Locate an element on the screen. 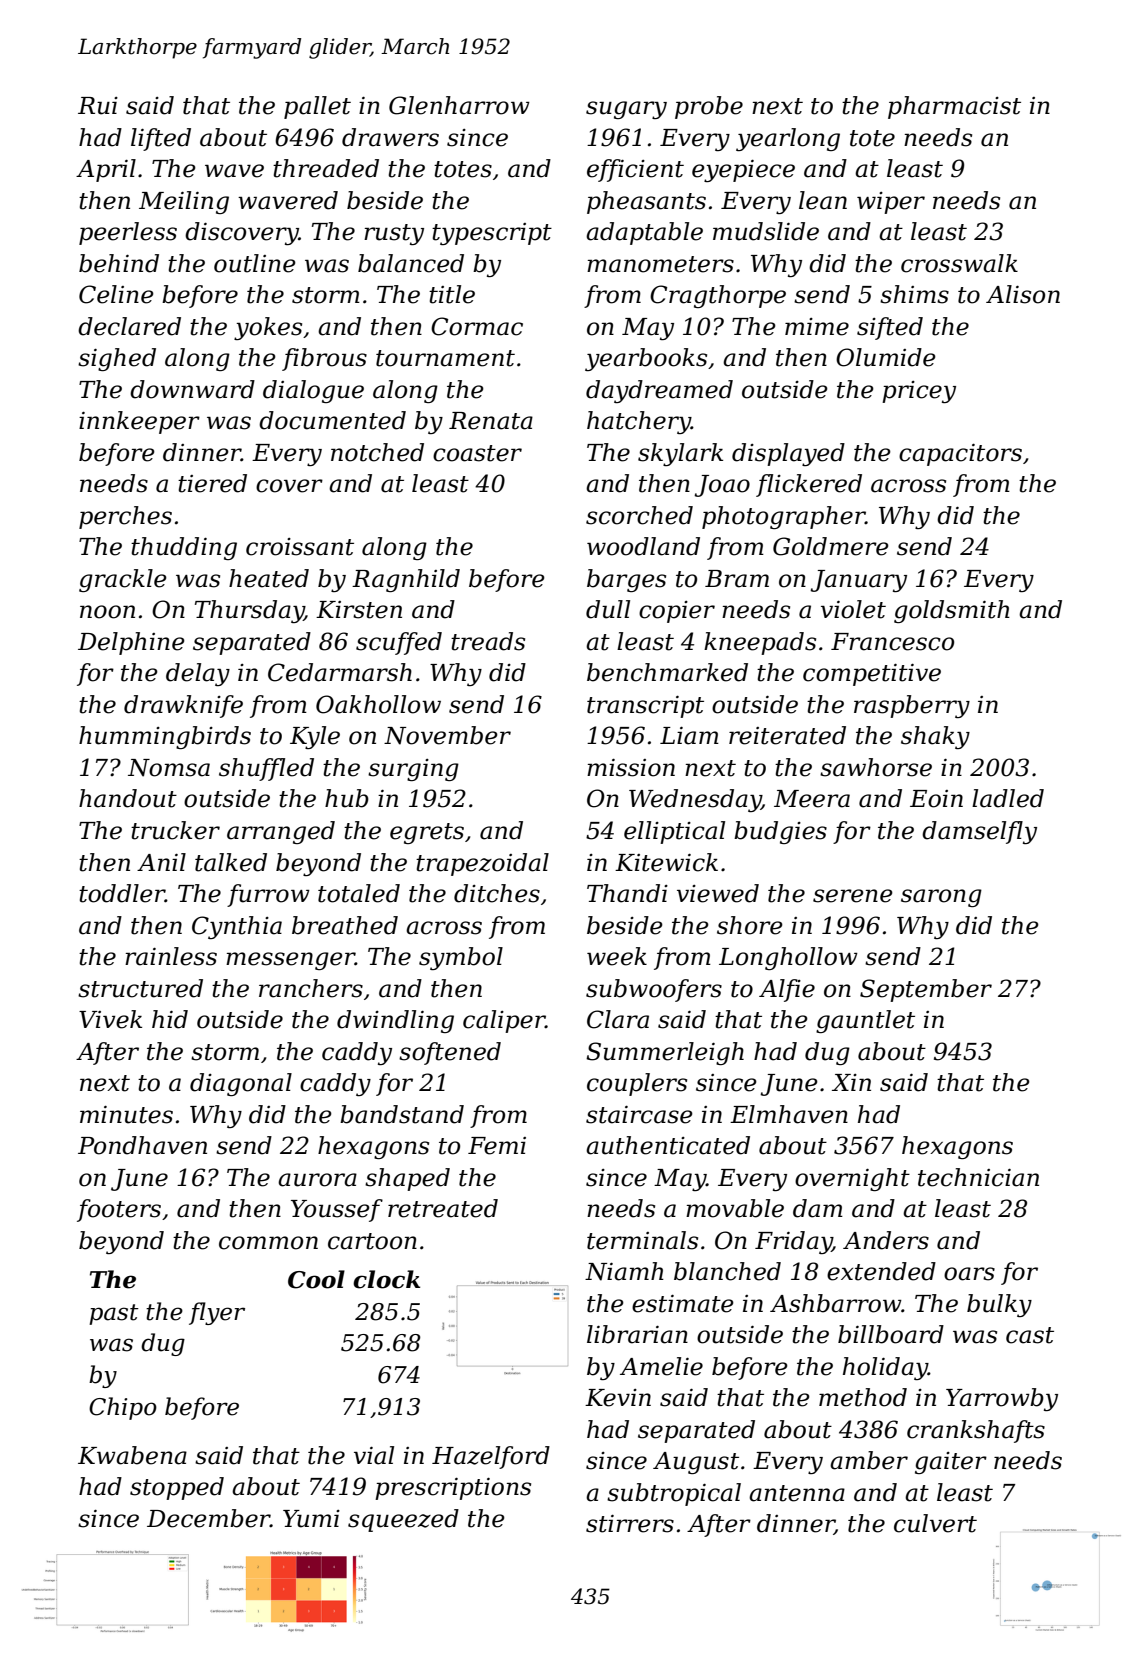 The image size is (1142, 1654). pharmacist is located at coordinates (954, 107).
